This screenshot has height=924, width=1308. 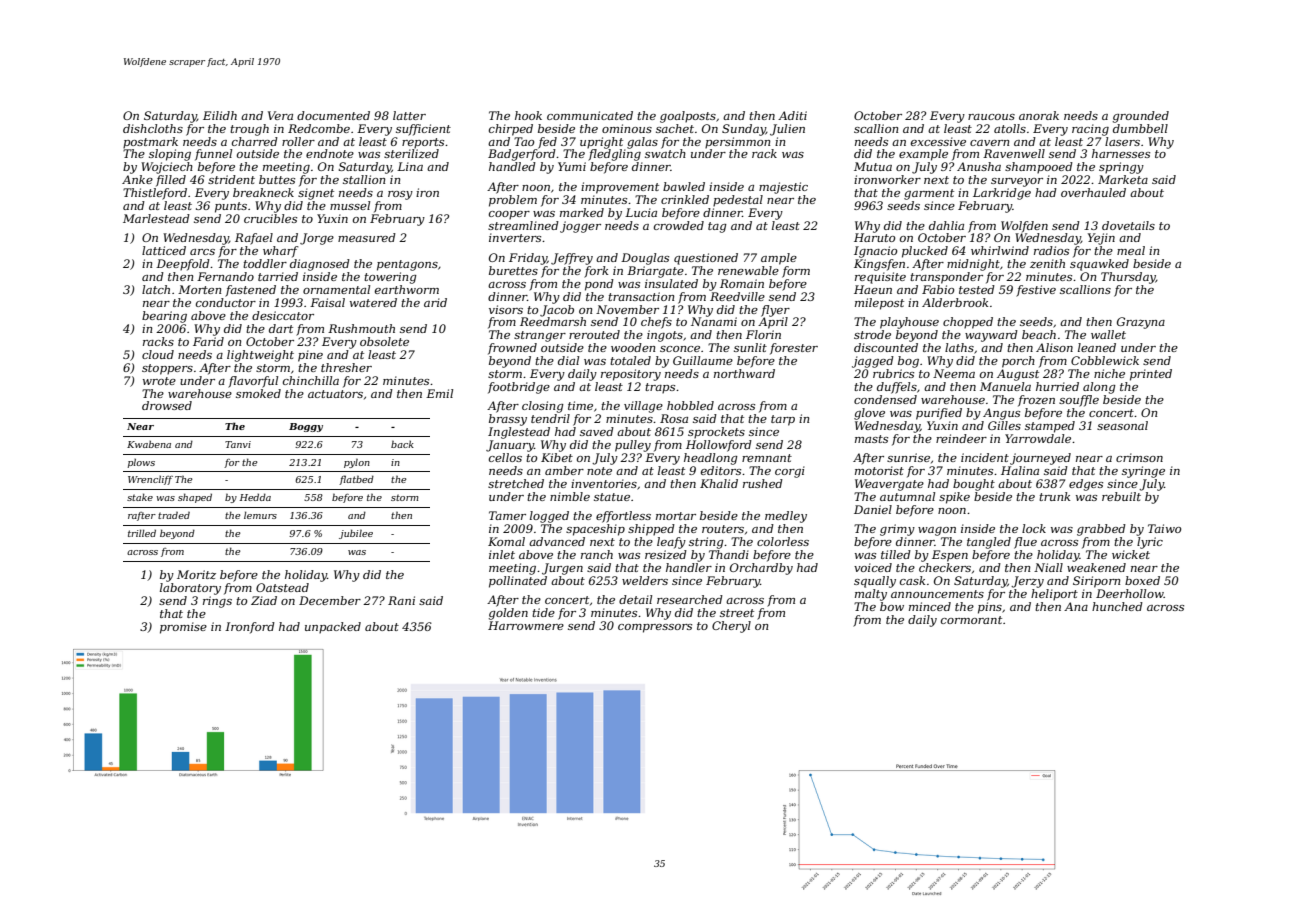 What do you see at coordinates (439, 393) in the screenshot?
I see `Emil` at bounding box center [439, 393].
